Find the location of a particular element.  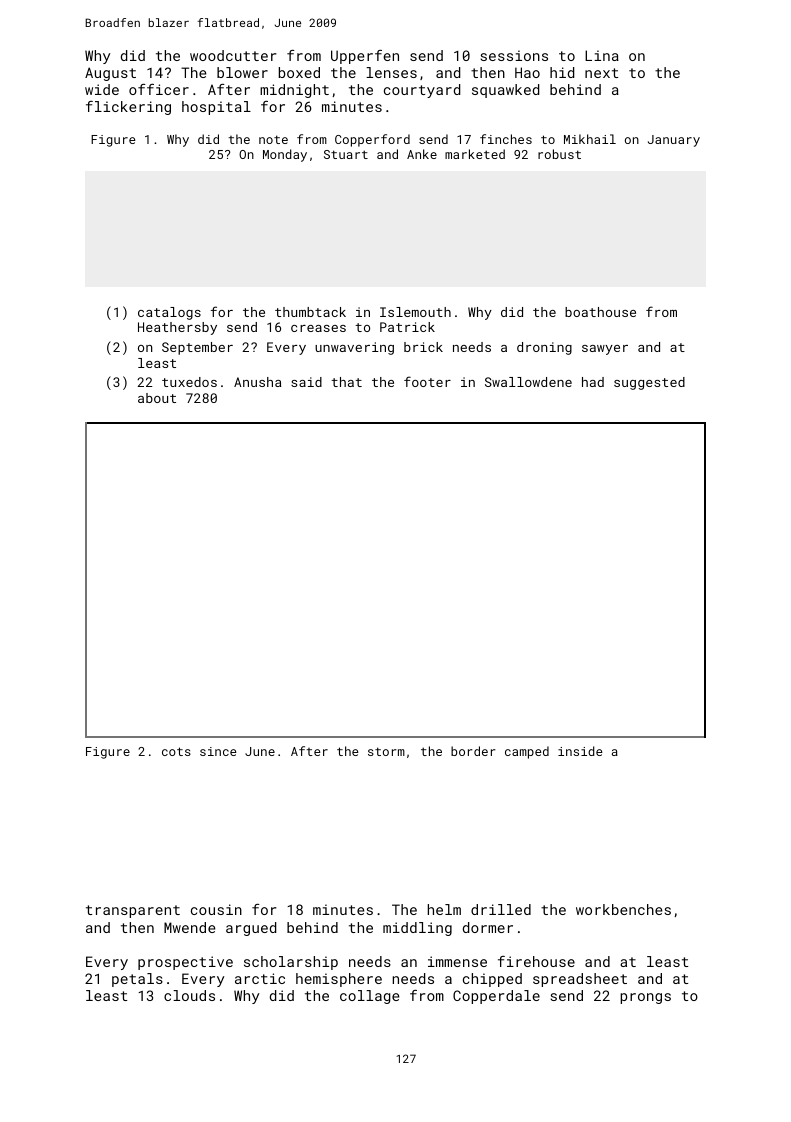

Islemouth is located at coordinates (415, 312).
